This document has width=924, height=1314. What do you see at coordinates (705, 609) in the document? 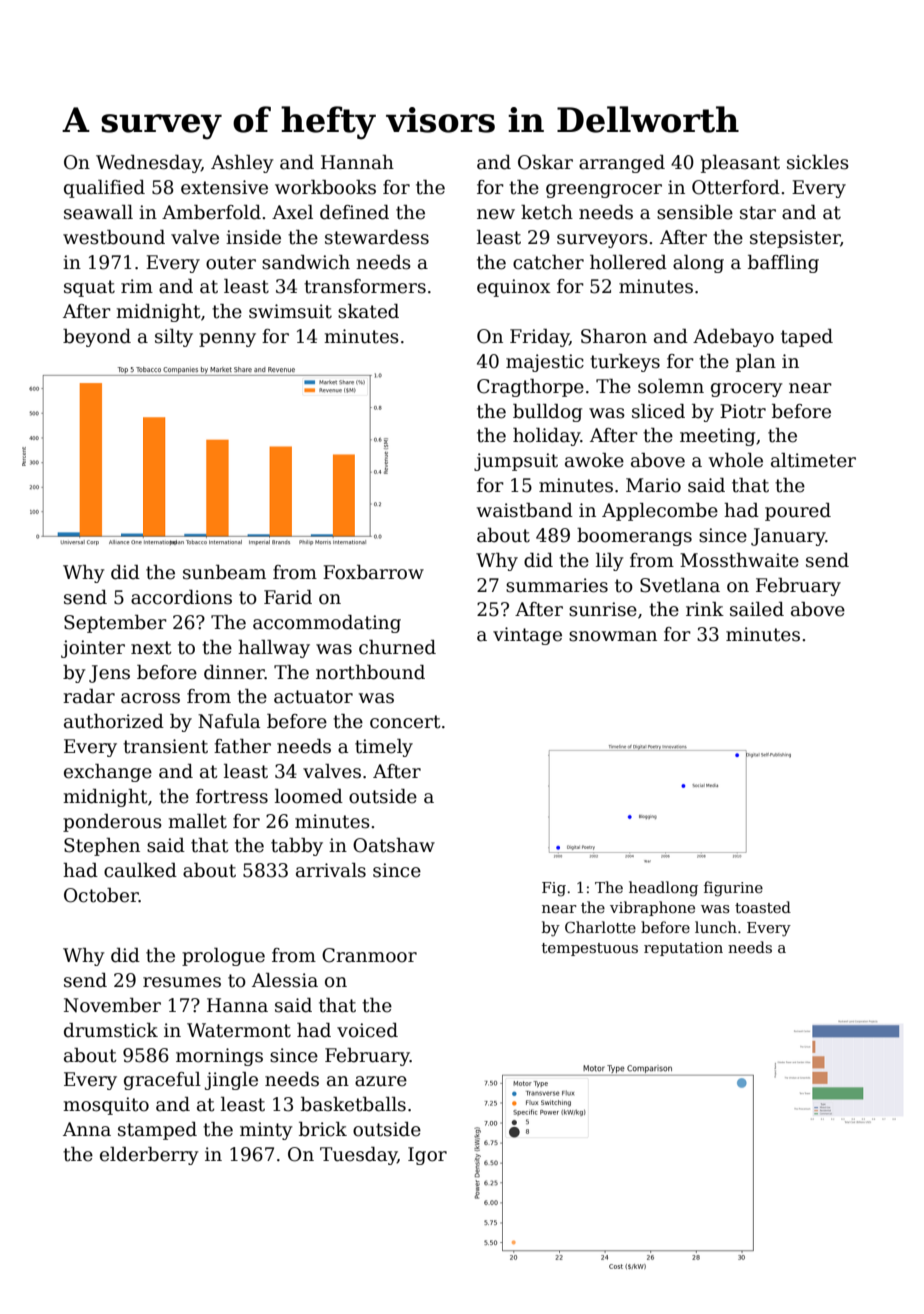
I see `rink` at bounding box center [705, 609].
